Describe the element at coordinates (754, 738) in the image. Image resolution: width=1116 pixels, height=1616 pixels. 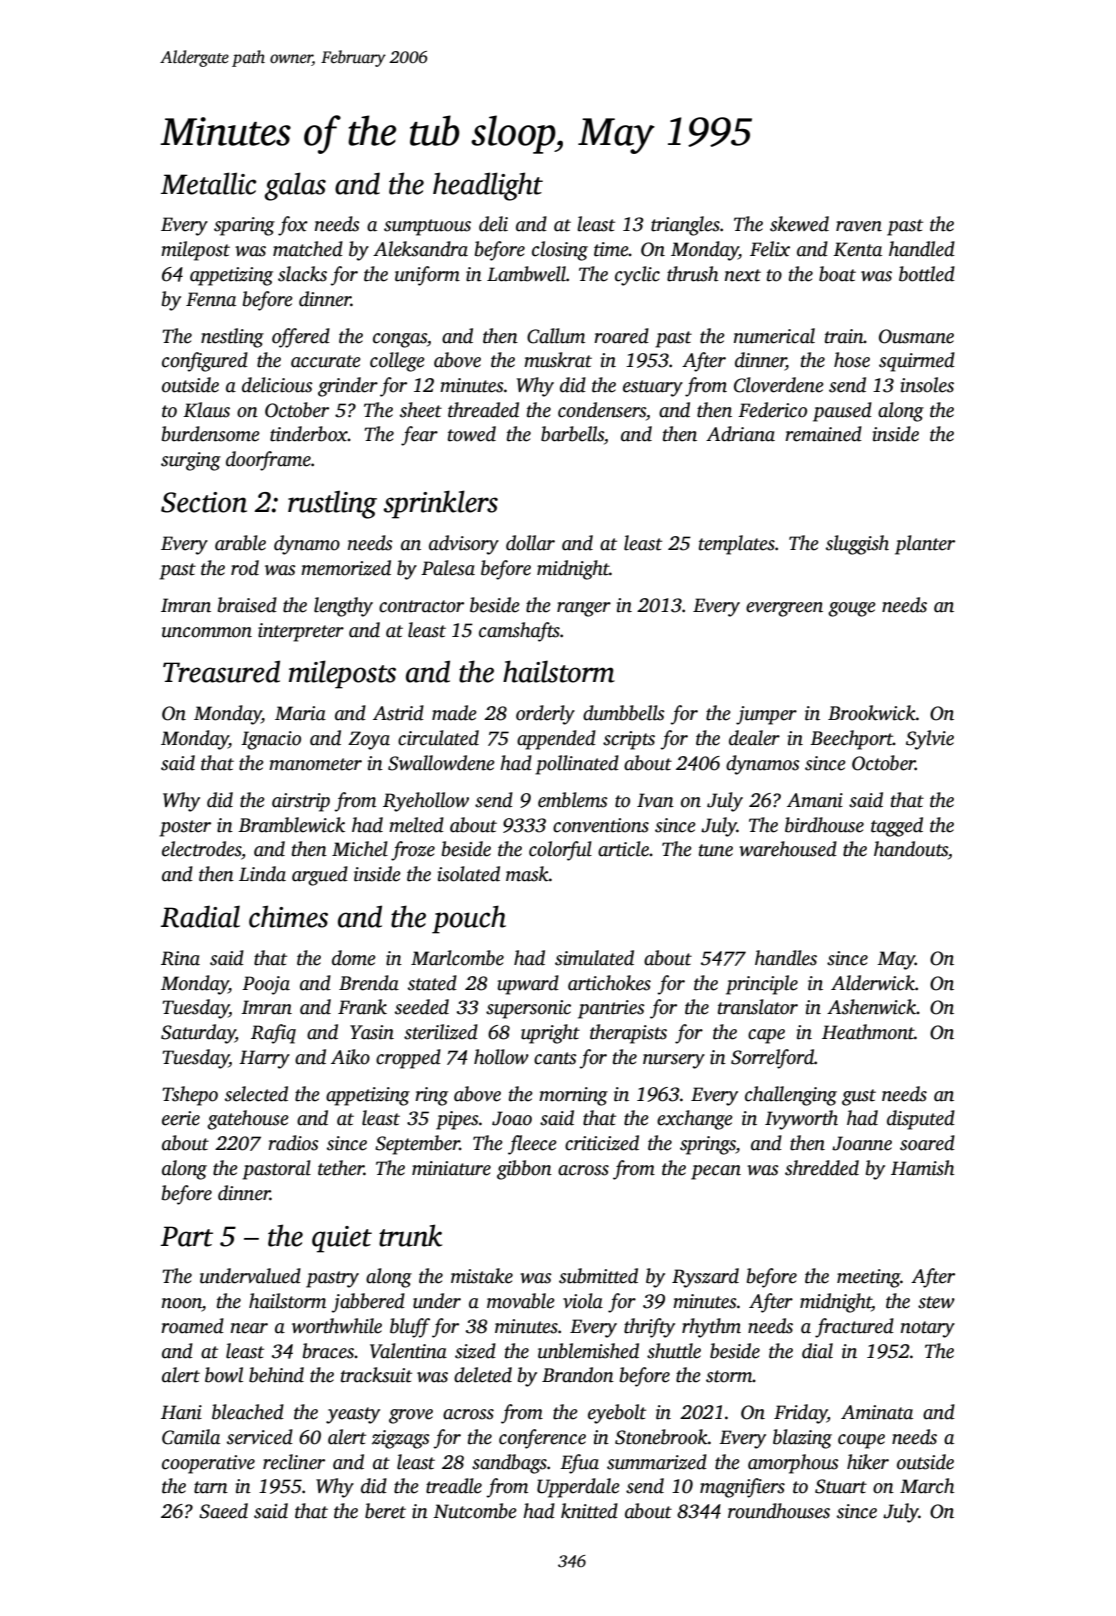
I see `dealer` at that location.
